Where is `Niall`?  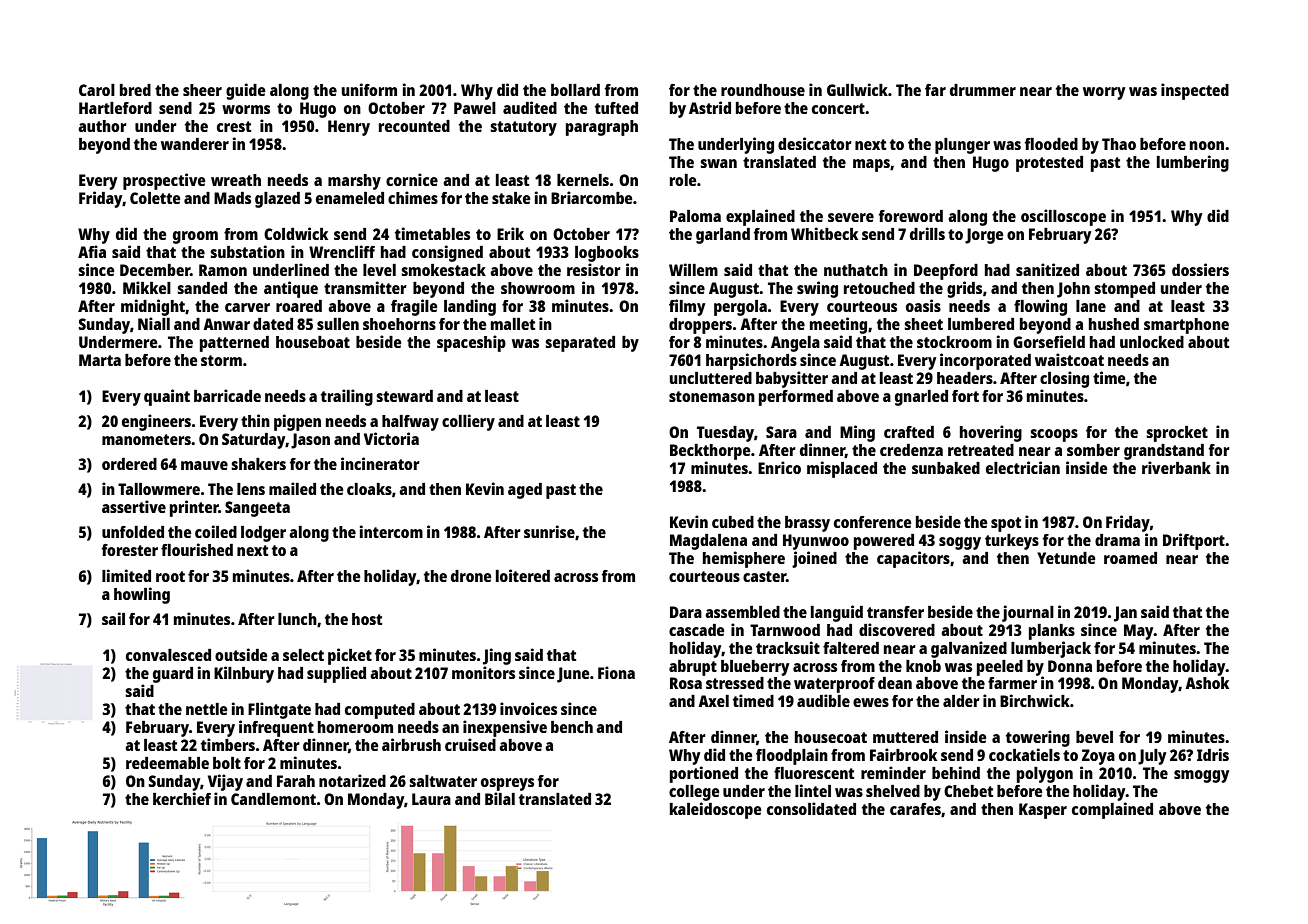 Niall is located at coordinates (154, 323).
